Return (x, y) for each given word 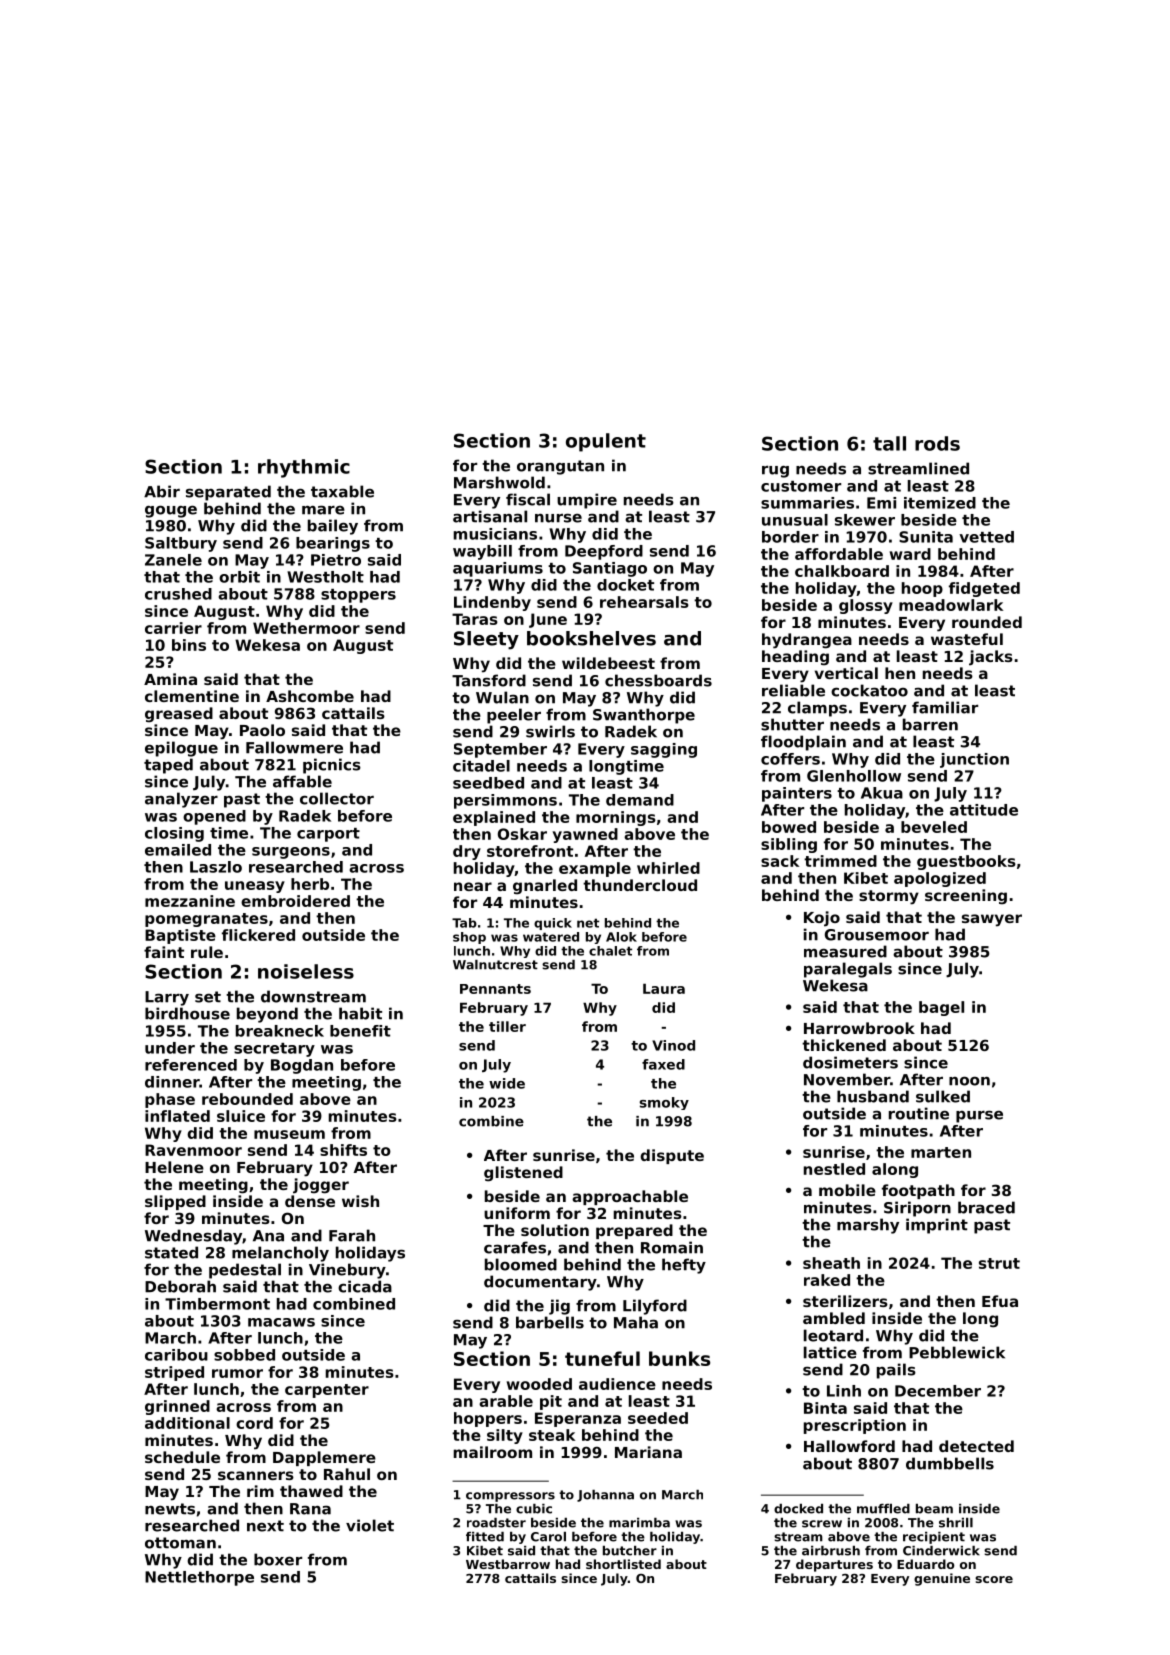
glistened (523, 1174)
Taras (475, 619)
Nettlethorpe (199, 1578)
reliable (793, 690)
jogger (321, 1186)
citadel (481, 766)
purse (979, 1116)
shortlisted (623, 1564)
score (994, 1579)
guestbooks (966, 862)
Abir (162, 491)
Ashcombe (310, 696)
